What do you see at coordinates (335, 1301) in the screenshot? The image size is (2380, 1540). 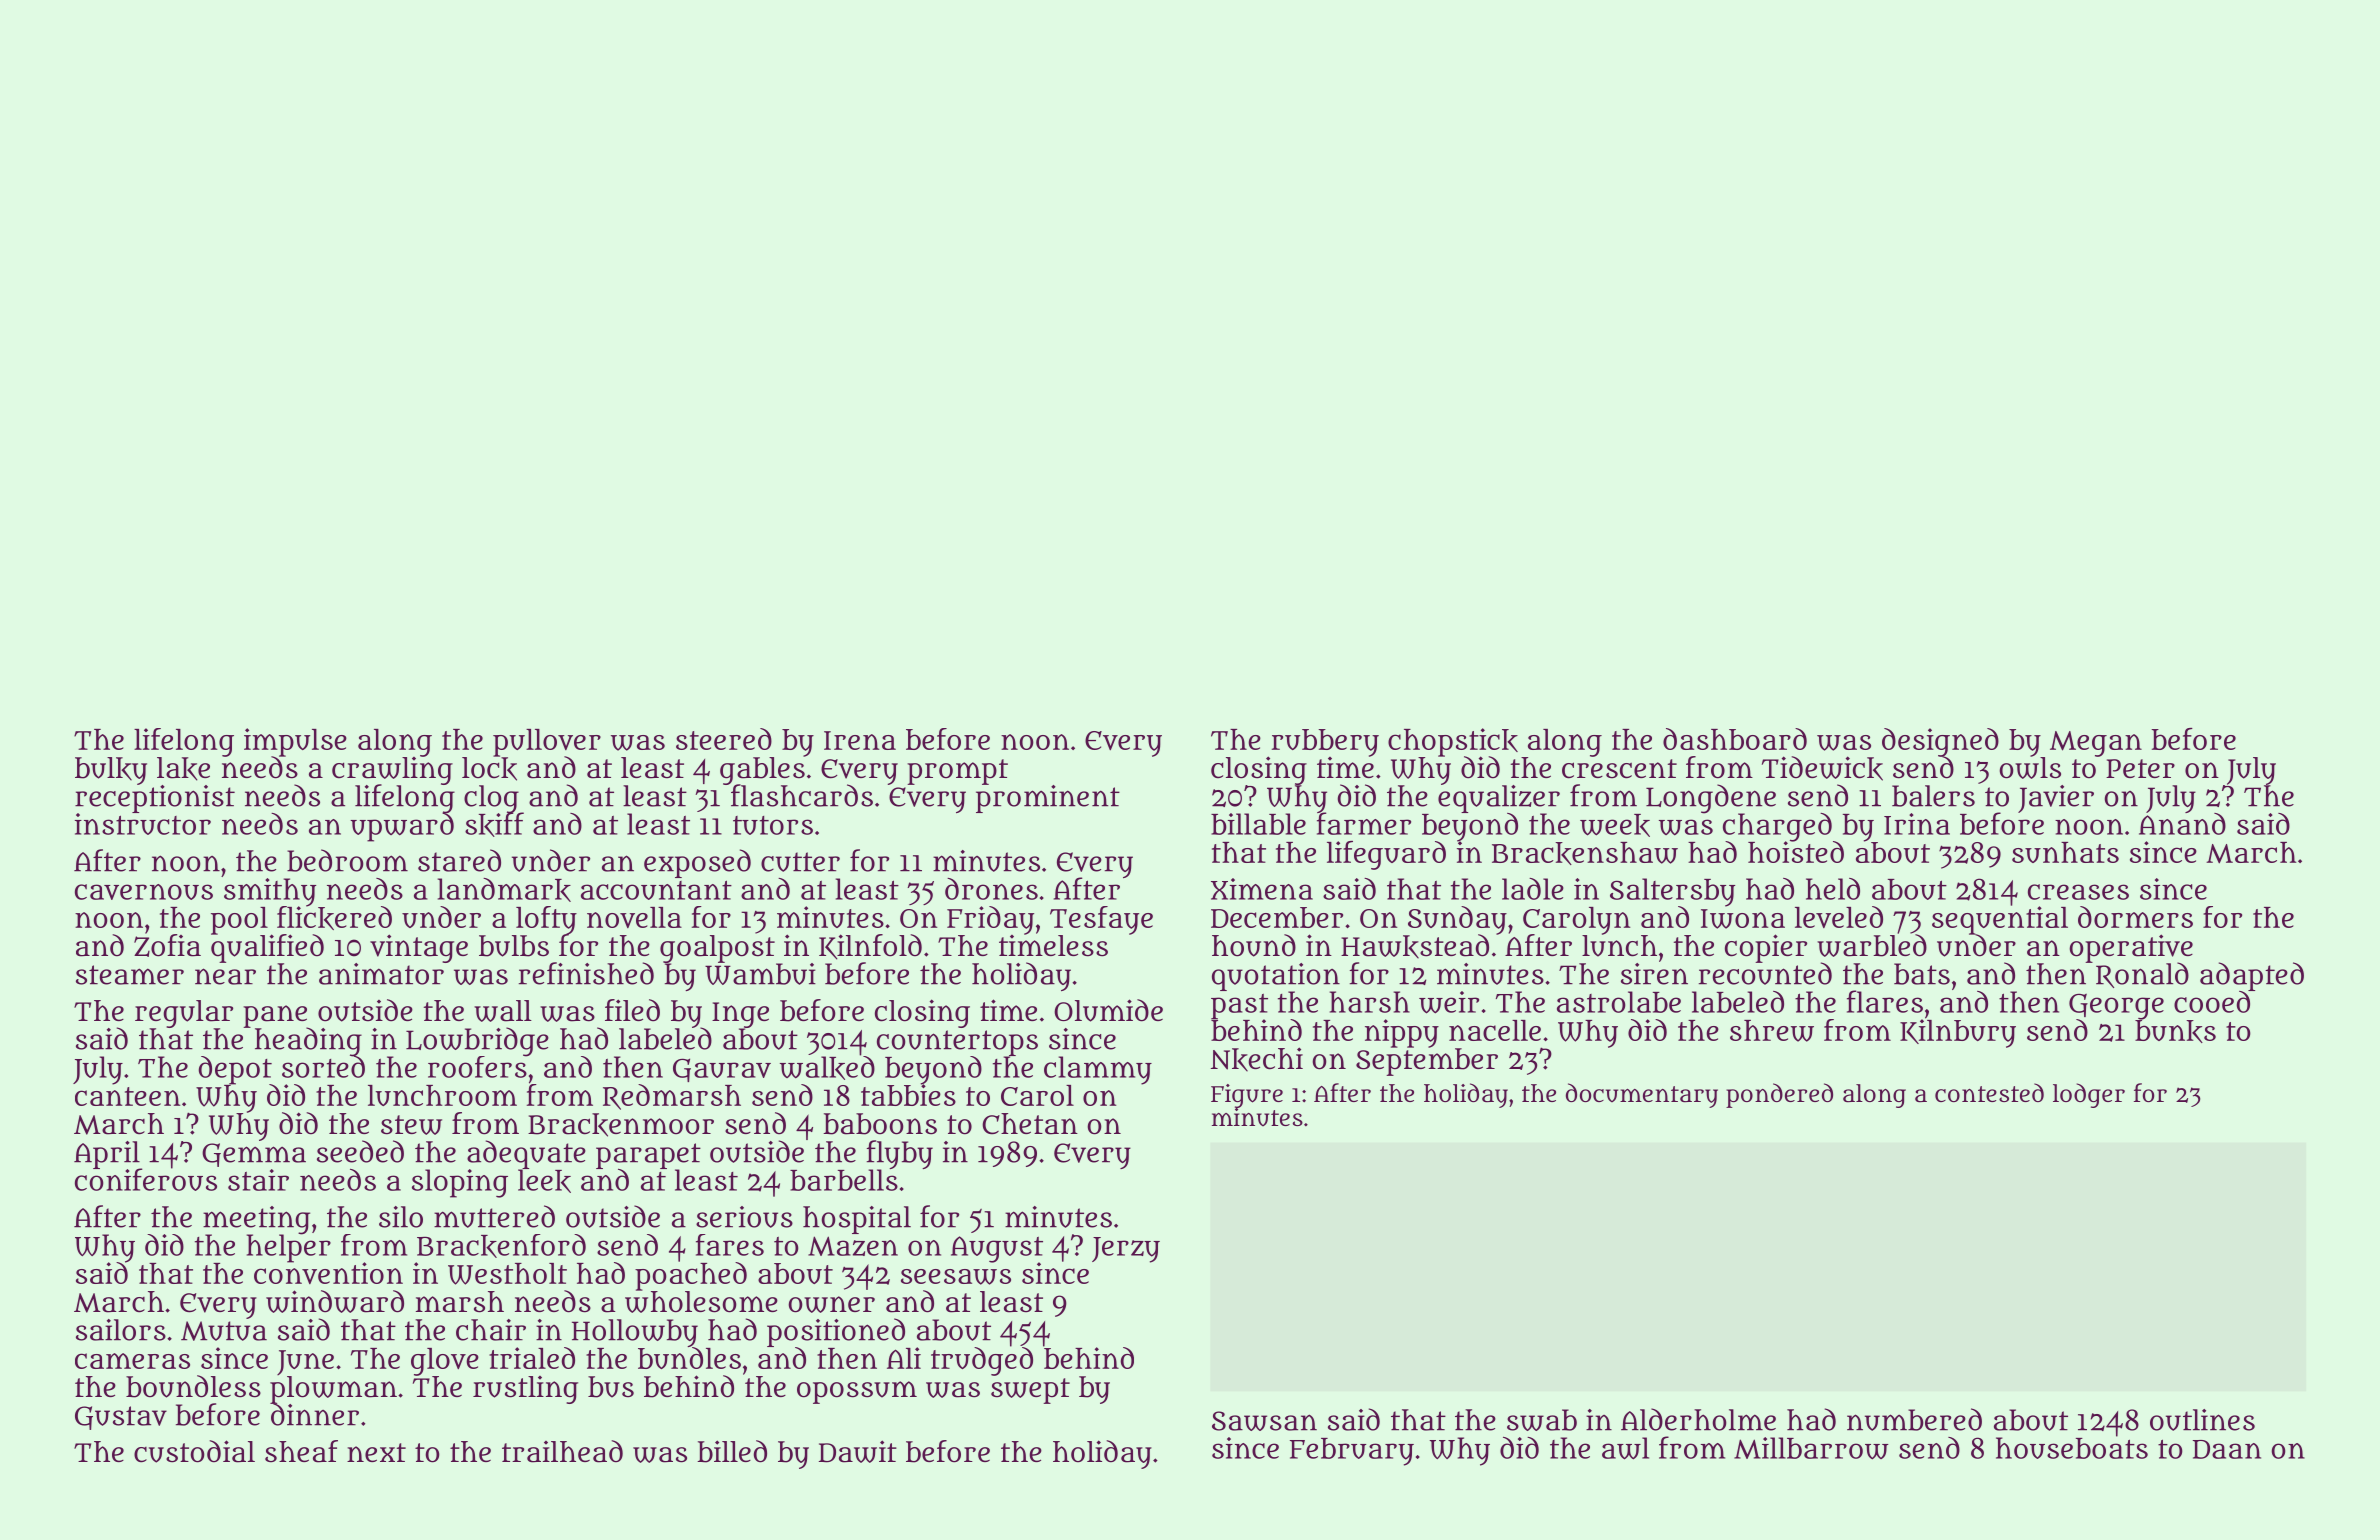 I see `windward` at bounding box center [335, 1301].
